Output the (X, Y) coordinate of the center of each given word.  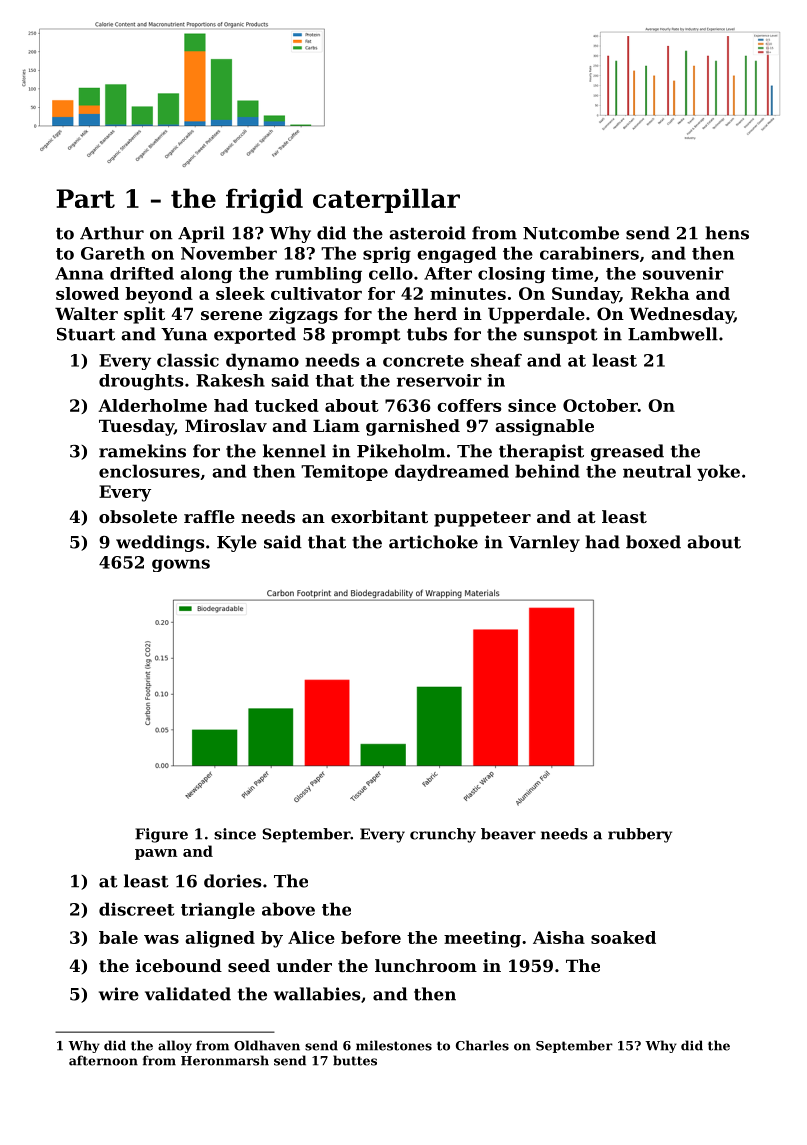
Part (85, 198)
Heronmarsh (225, 1060)
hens (727, 233)
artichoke (433, 542)
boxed (653, 542)
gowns (181, 565)
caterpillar (386, 200)
